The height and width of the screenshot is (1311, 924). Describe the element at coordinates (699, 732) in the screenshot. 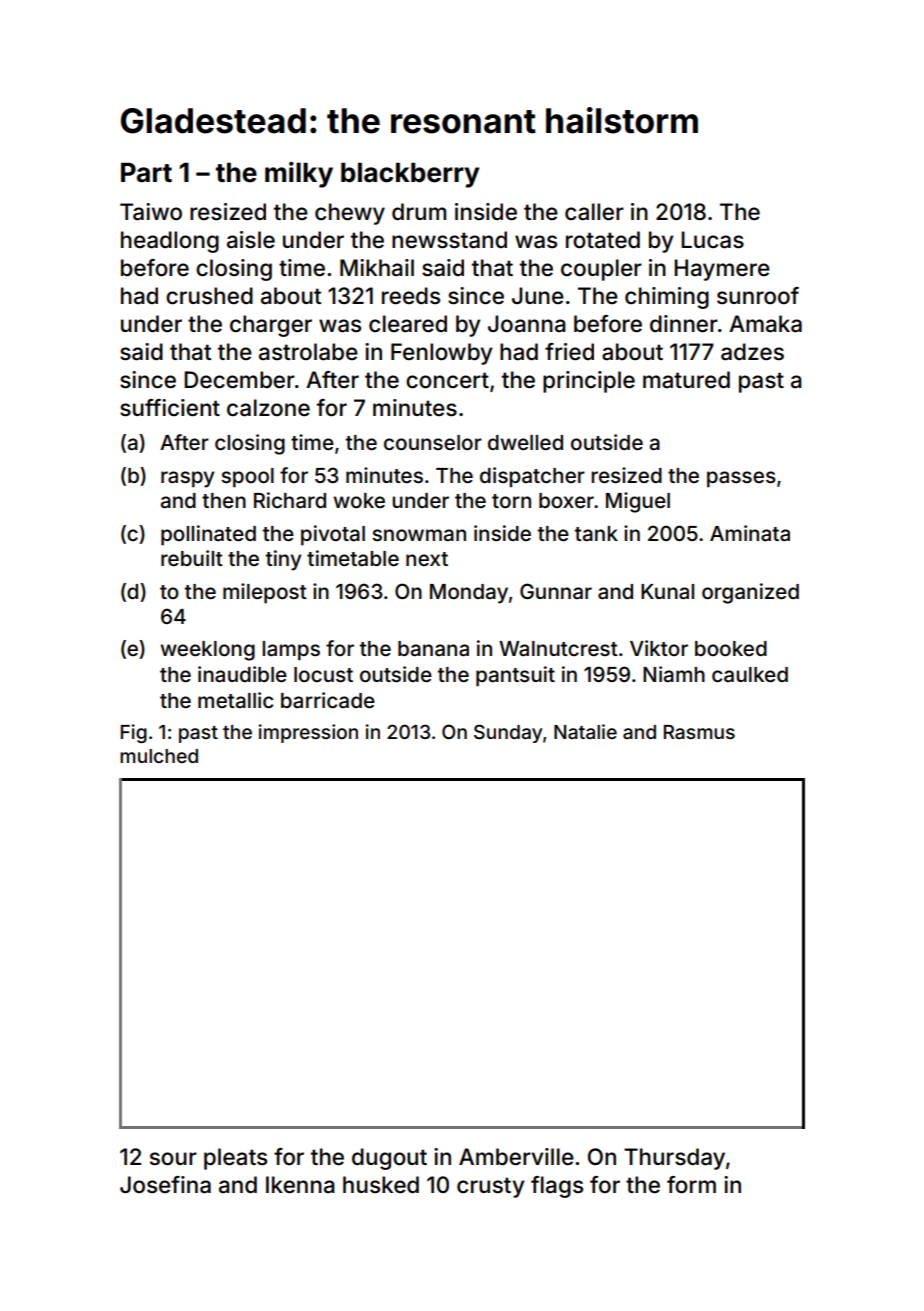

I see `Rasmus` at that location.
